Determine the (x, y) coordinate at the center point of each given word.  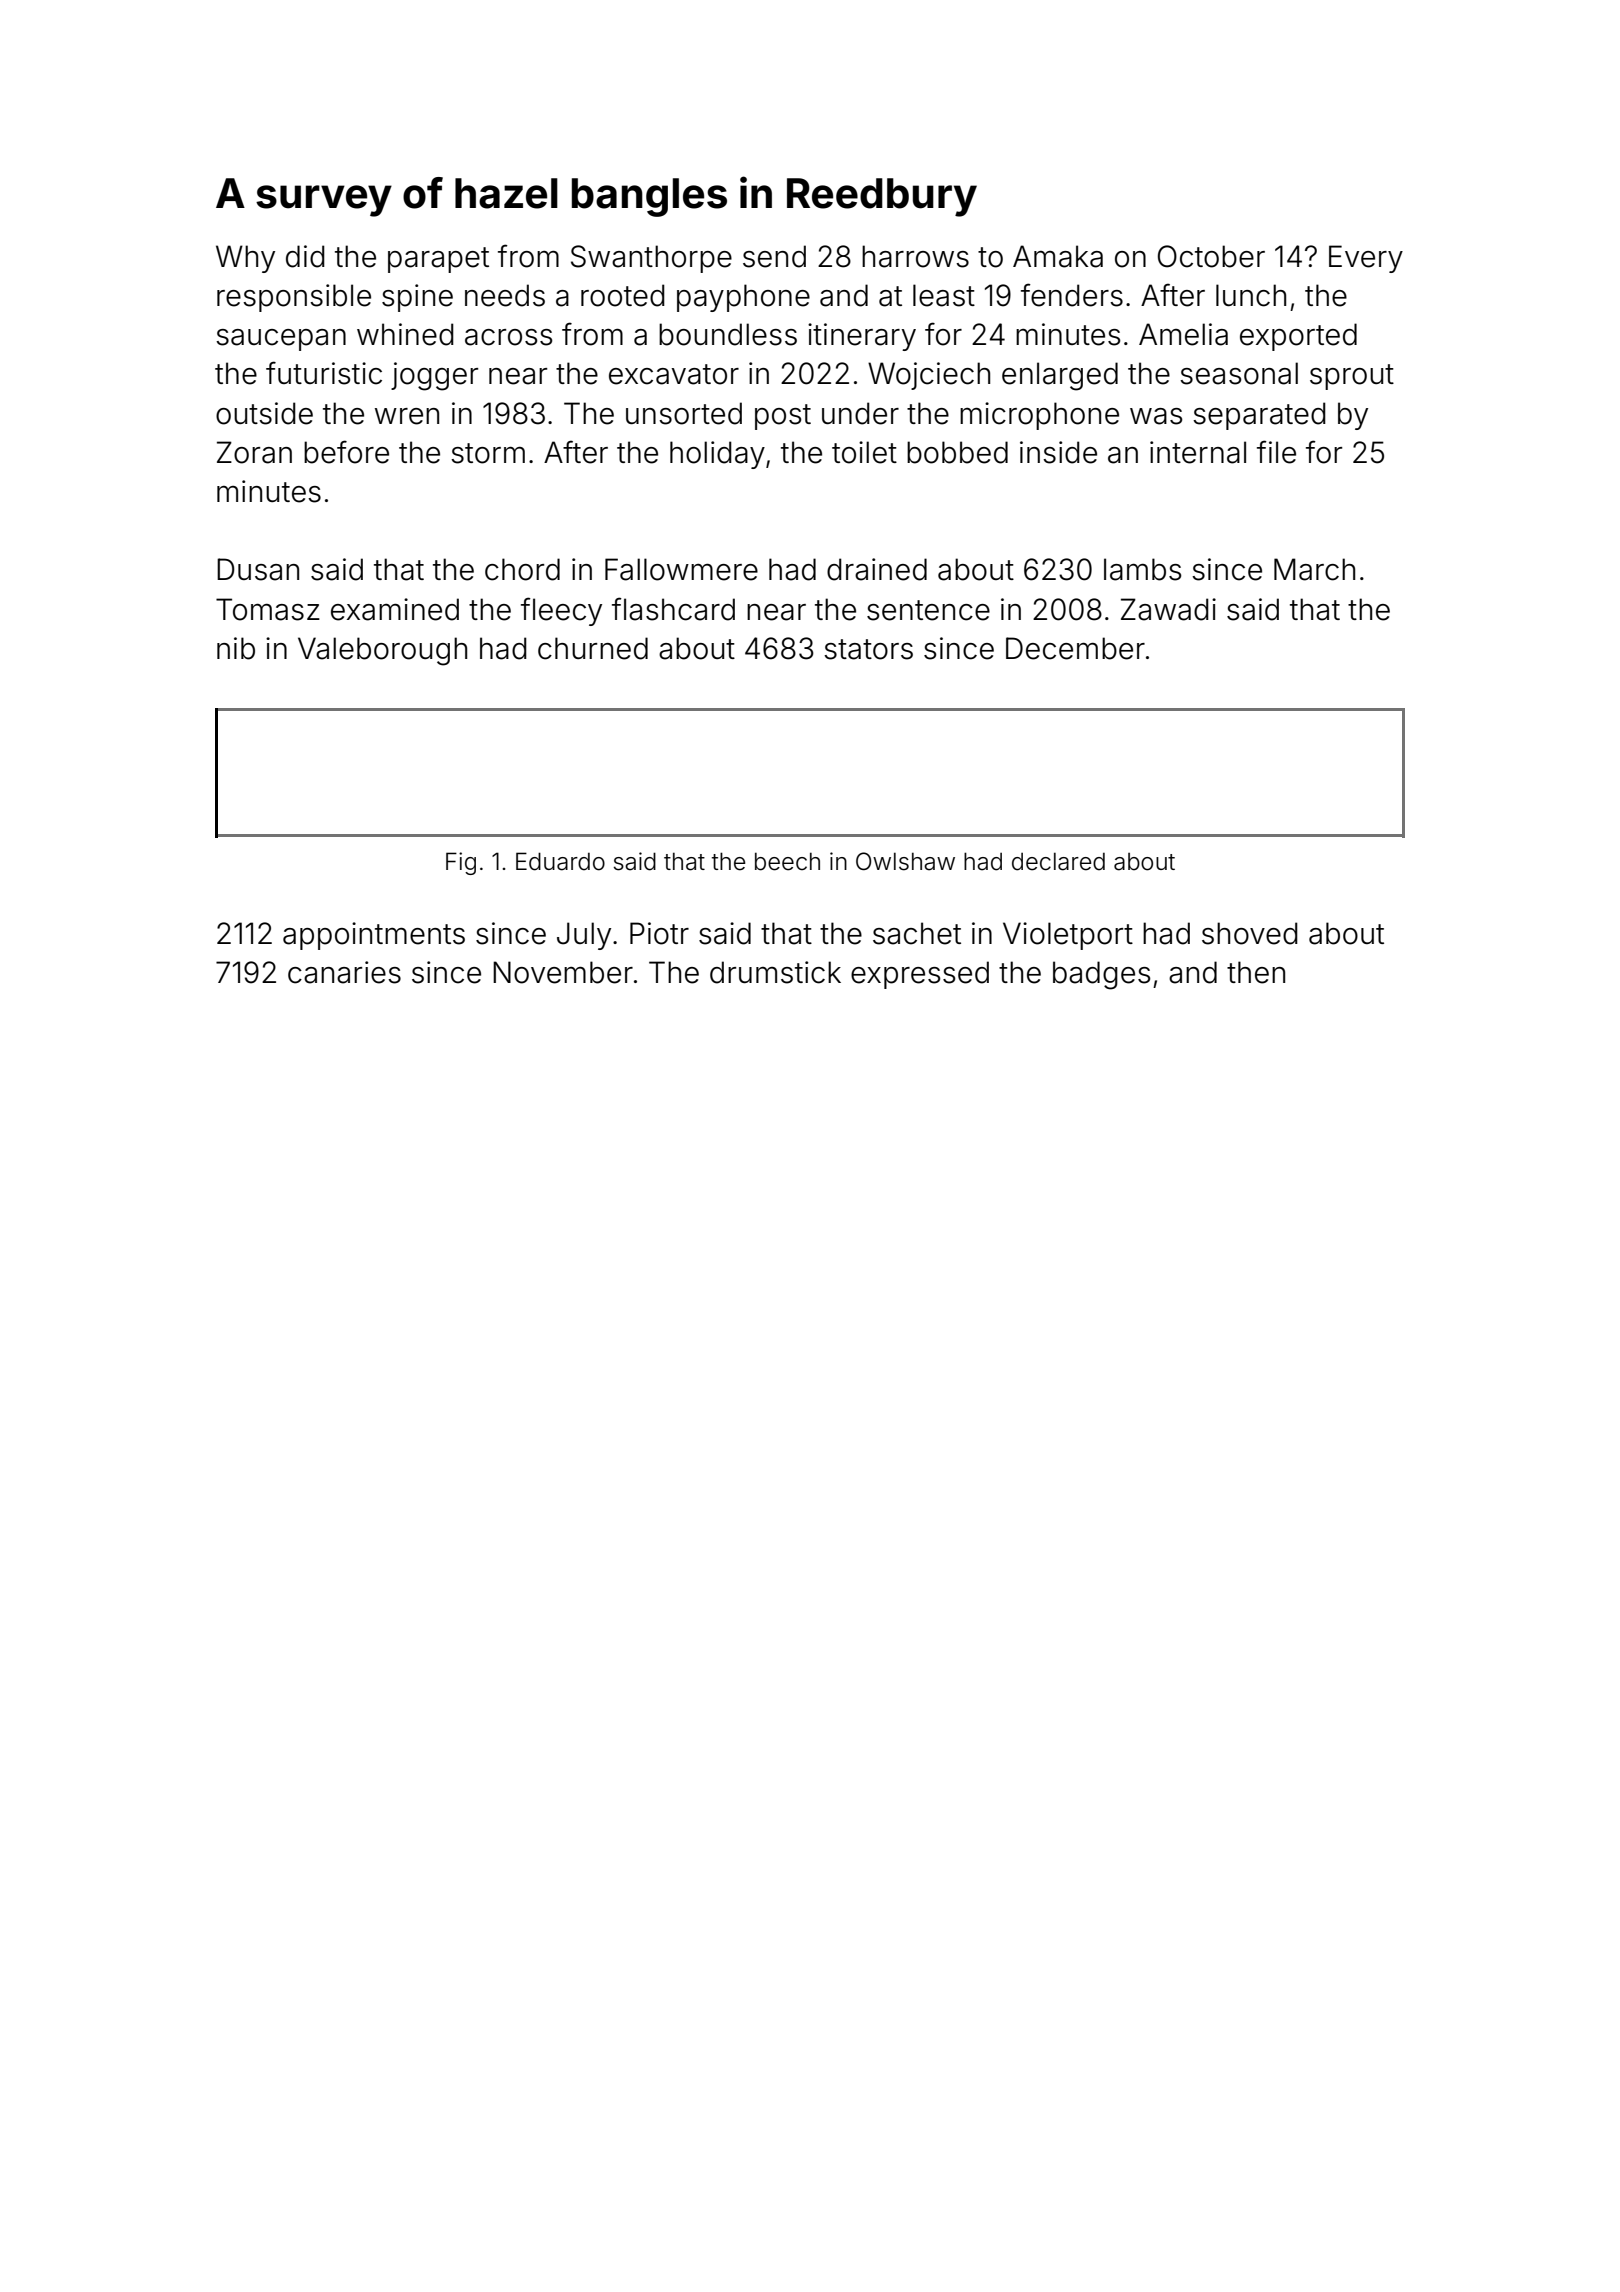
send (774, 256)
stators (868, 649)
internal (1198, 452)
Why (245, 259)
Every (1366, 259)
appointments (374, 936)
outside (264, 413)
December (1075, 648)
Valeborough (382, 651)
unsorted (684, 413)
